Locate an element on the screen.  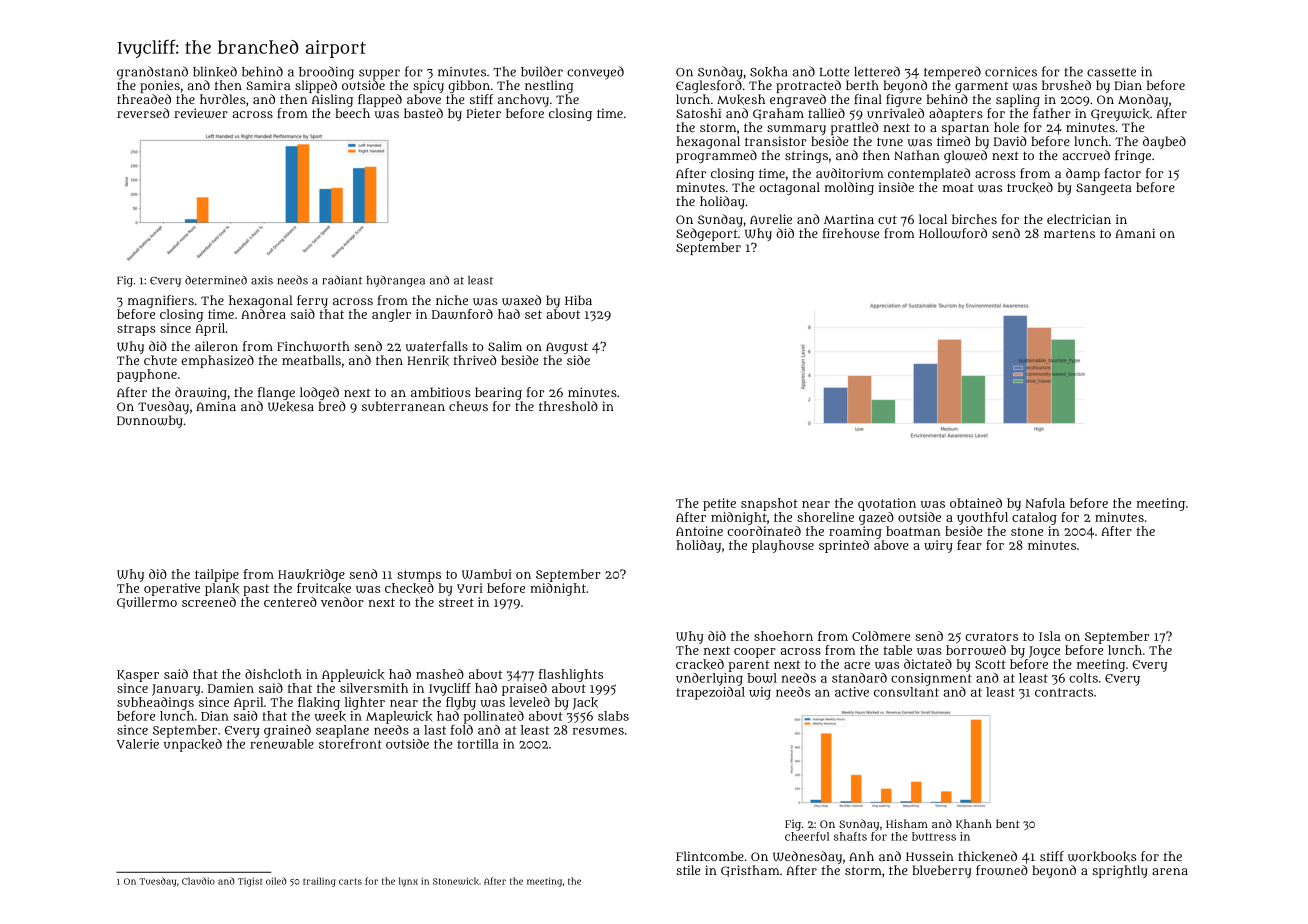
conveyed is located at coordinates (595, 73).
